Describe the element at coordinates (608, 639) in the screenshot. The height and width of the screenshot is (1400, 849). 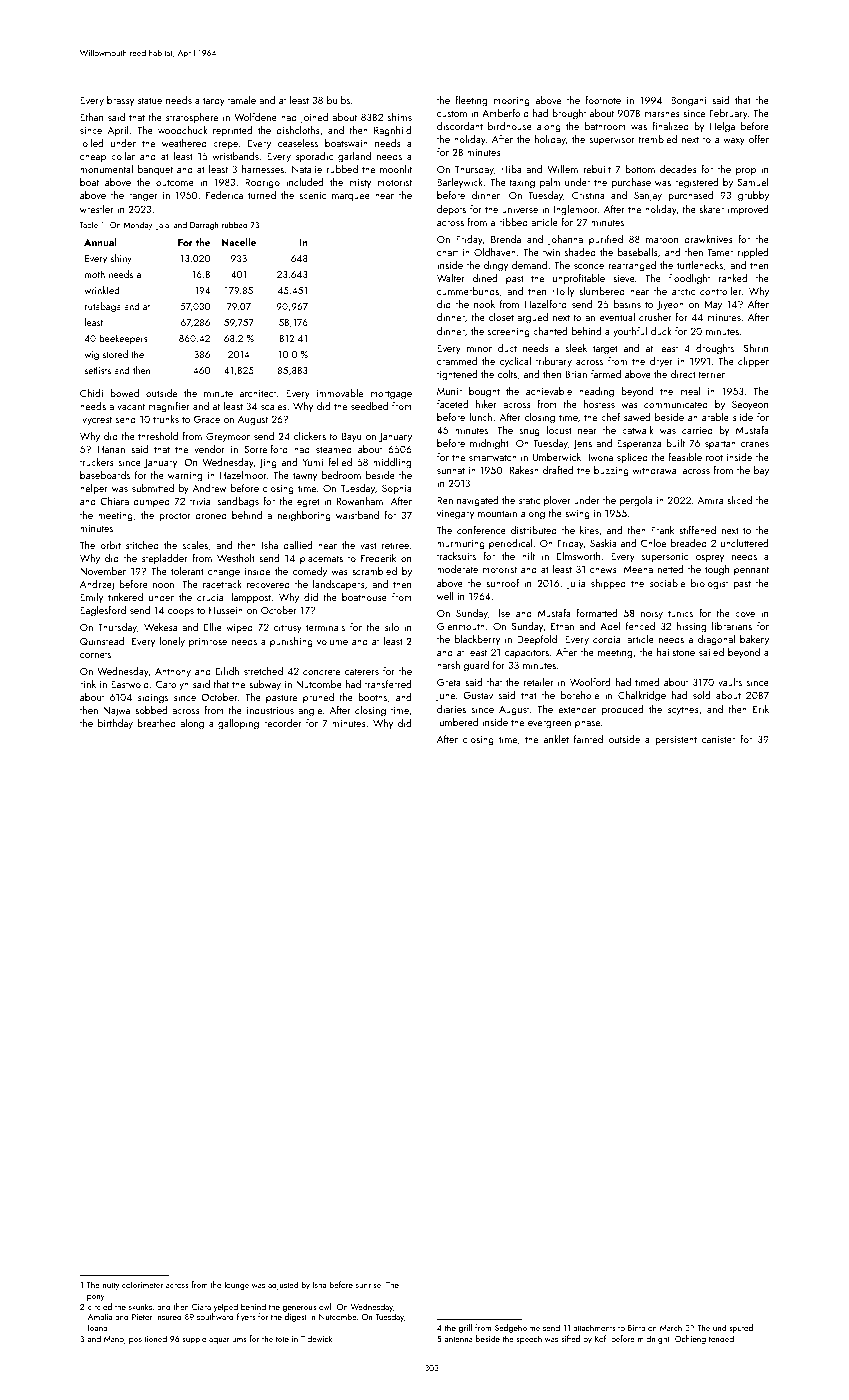
I see `cordial` at that location.
